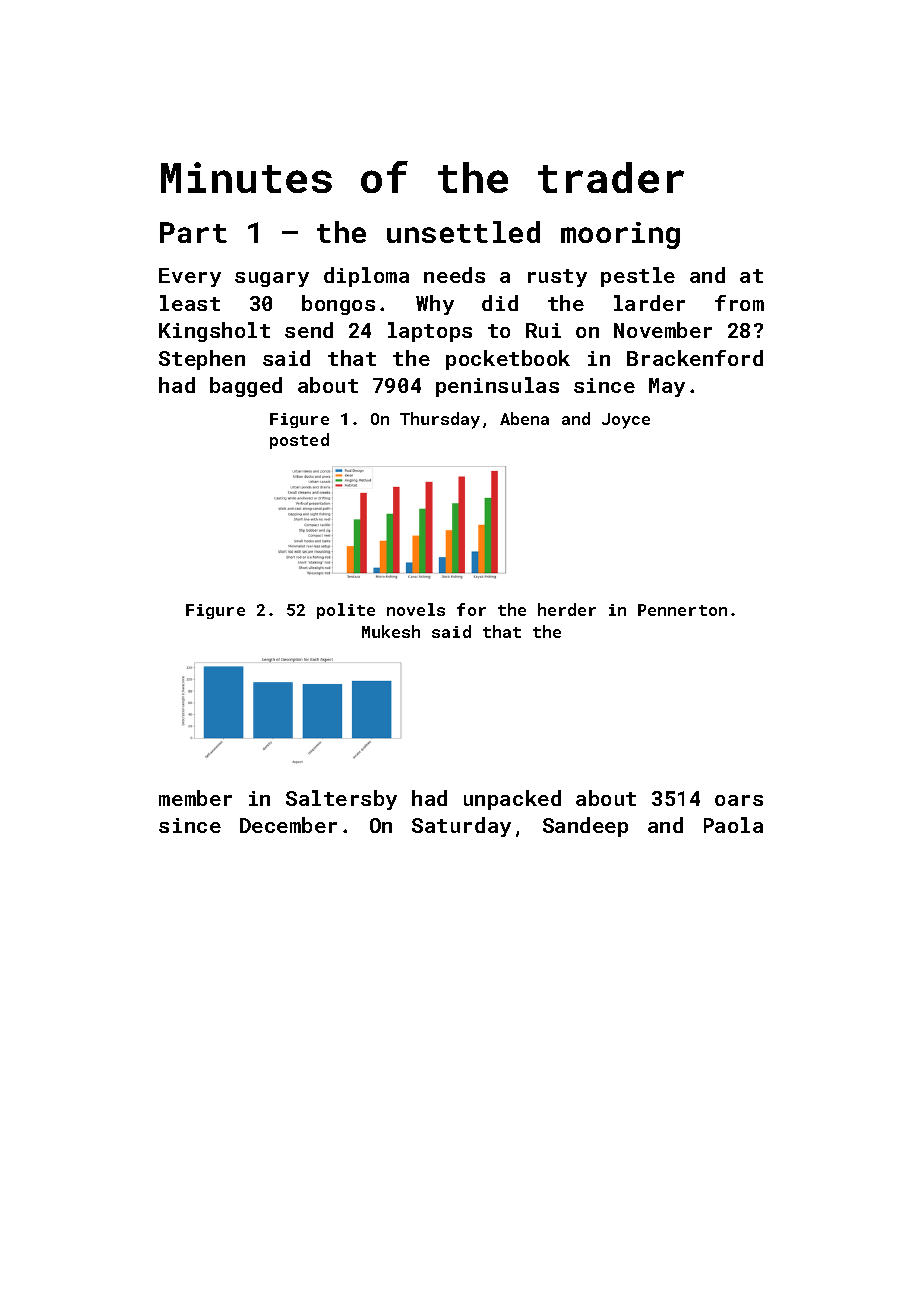 Image resolution: width=924 pixels, height=1311 pixels. I want to click on herder, so click(567, 609).
